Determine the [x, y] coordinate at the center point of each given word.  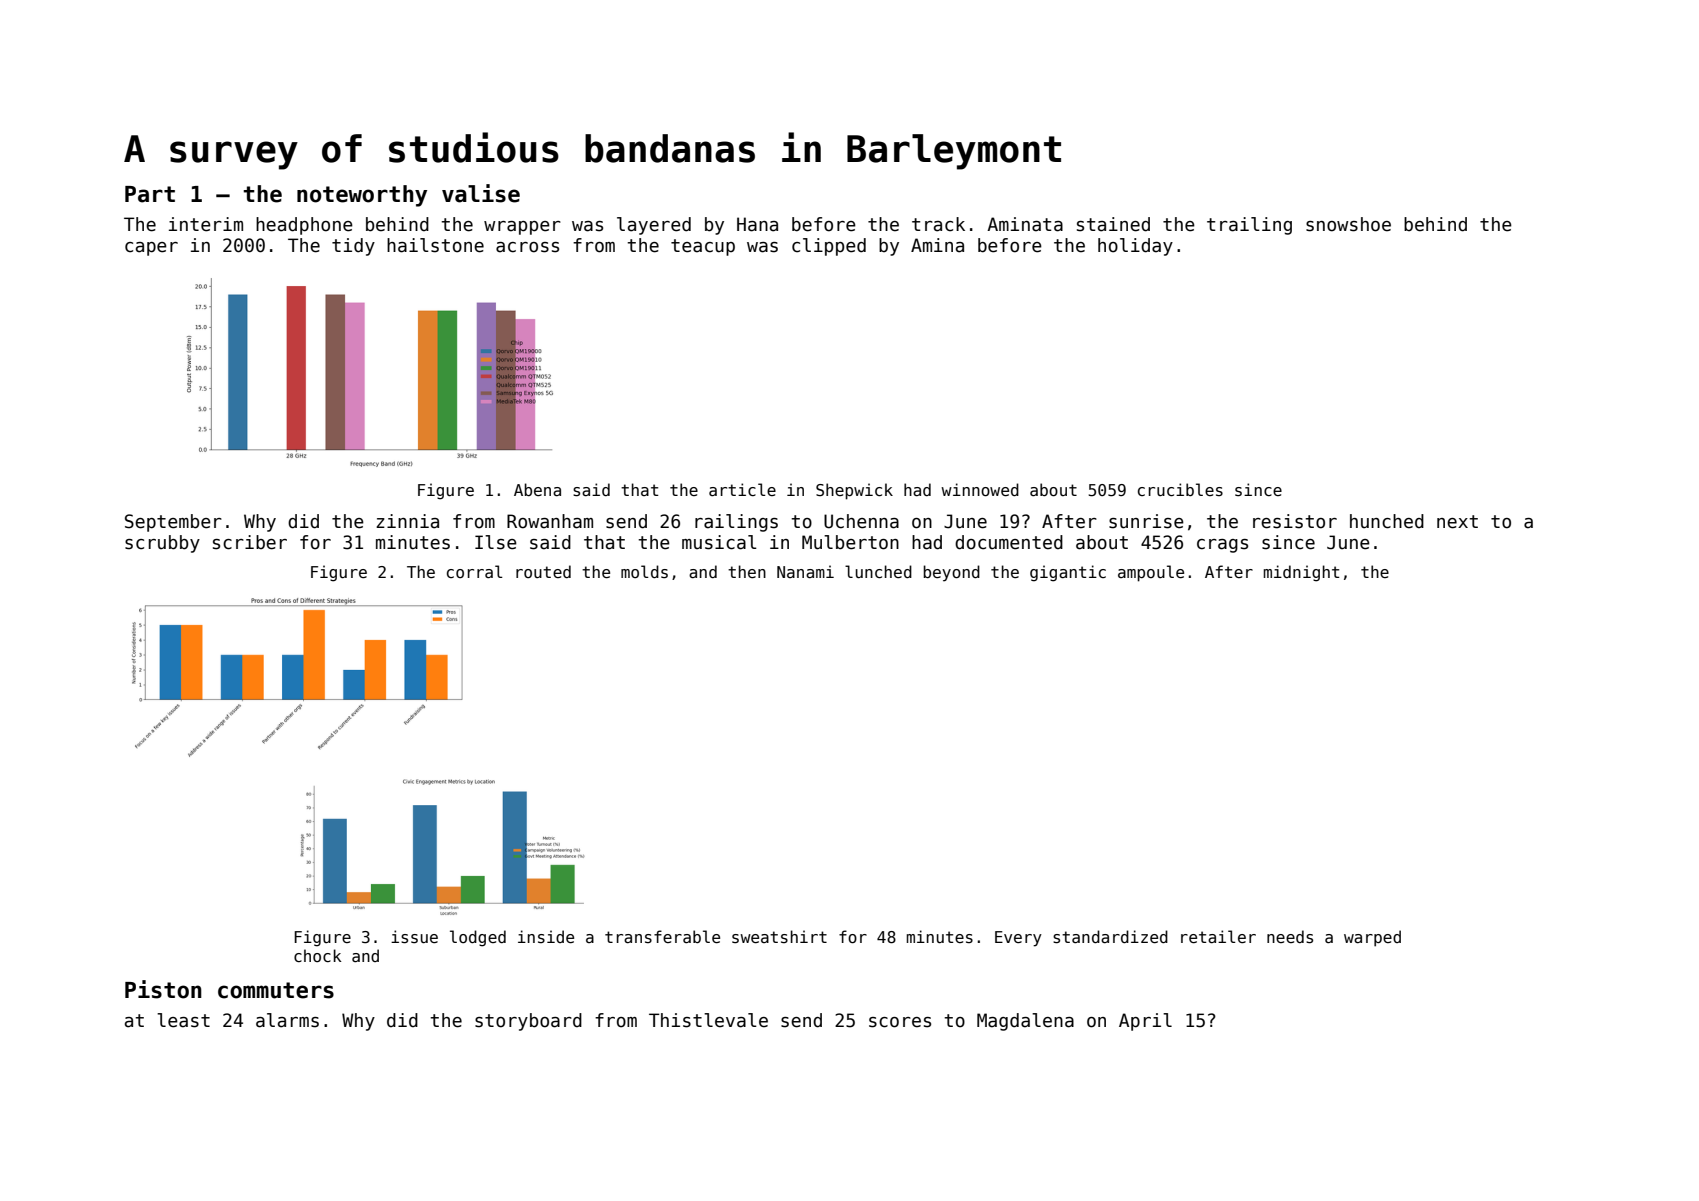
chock [317, 955]
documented [1009, 542]
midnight [1301, 573]
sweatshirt [779, 937]
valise [481, 193]
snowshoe [1348, 224]
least [183, 1020]
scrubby [162, 544]
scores [900, 1022]
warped [1372, 938]
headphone [304, 226]
